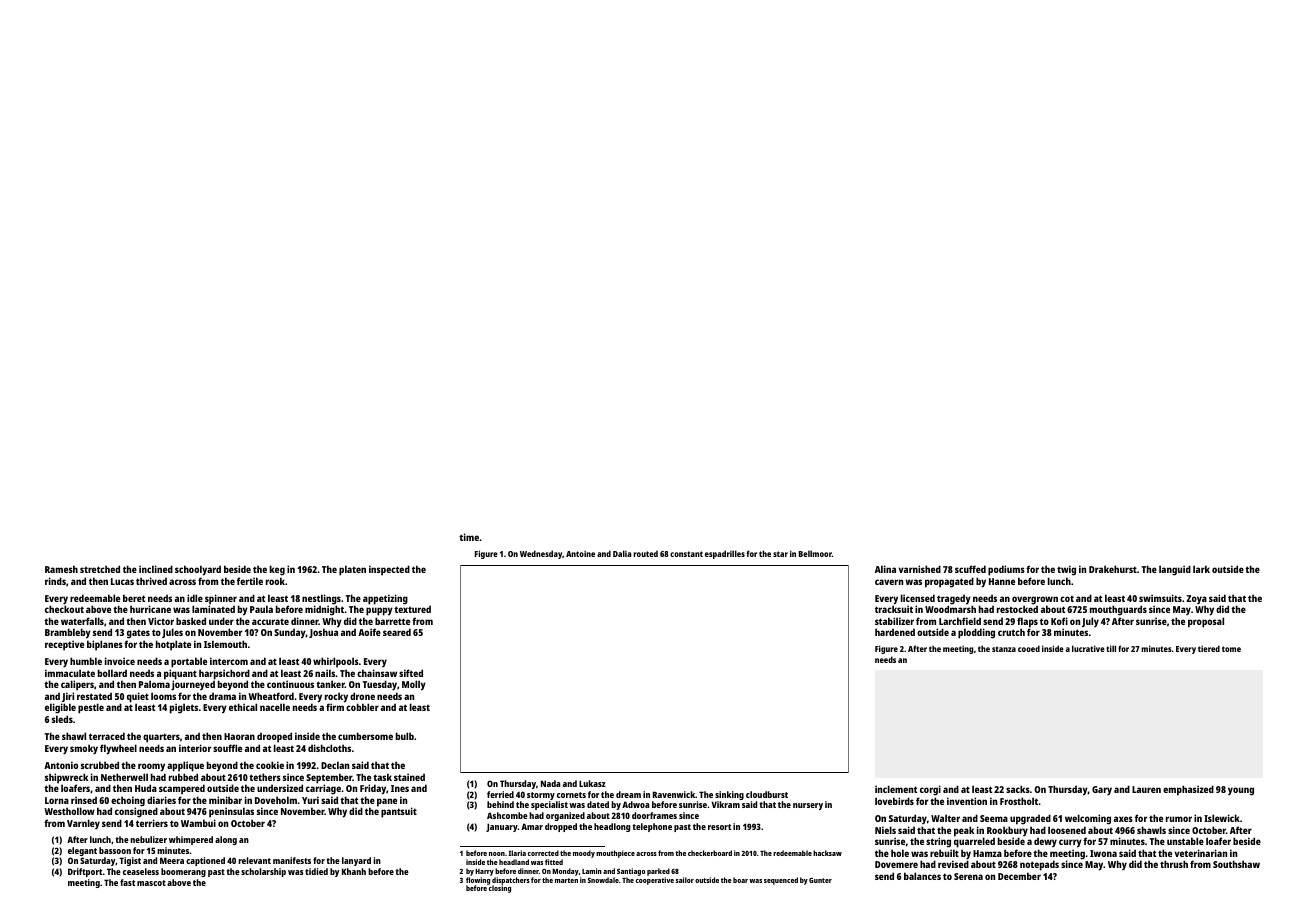  What do you see at coordinates (469, 537) in the screenshot?
I see `time` at bounding box center [469, 537].
